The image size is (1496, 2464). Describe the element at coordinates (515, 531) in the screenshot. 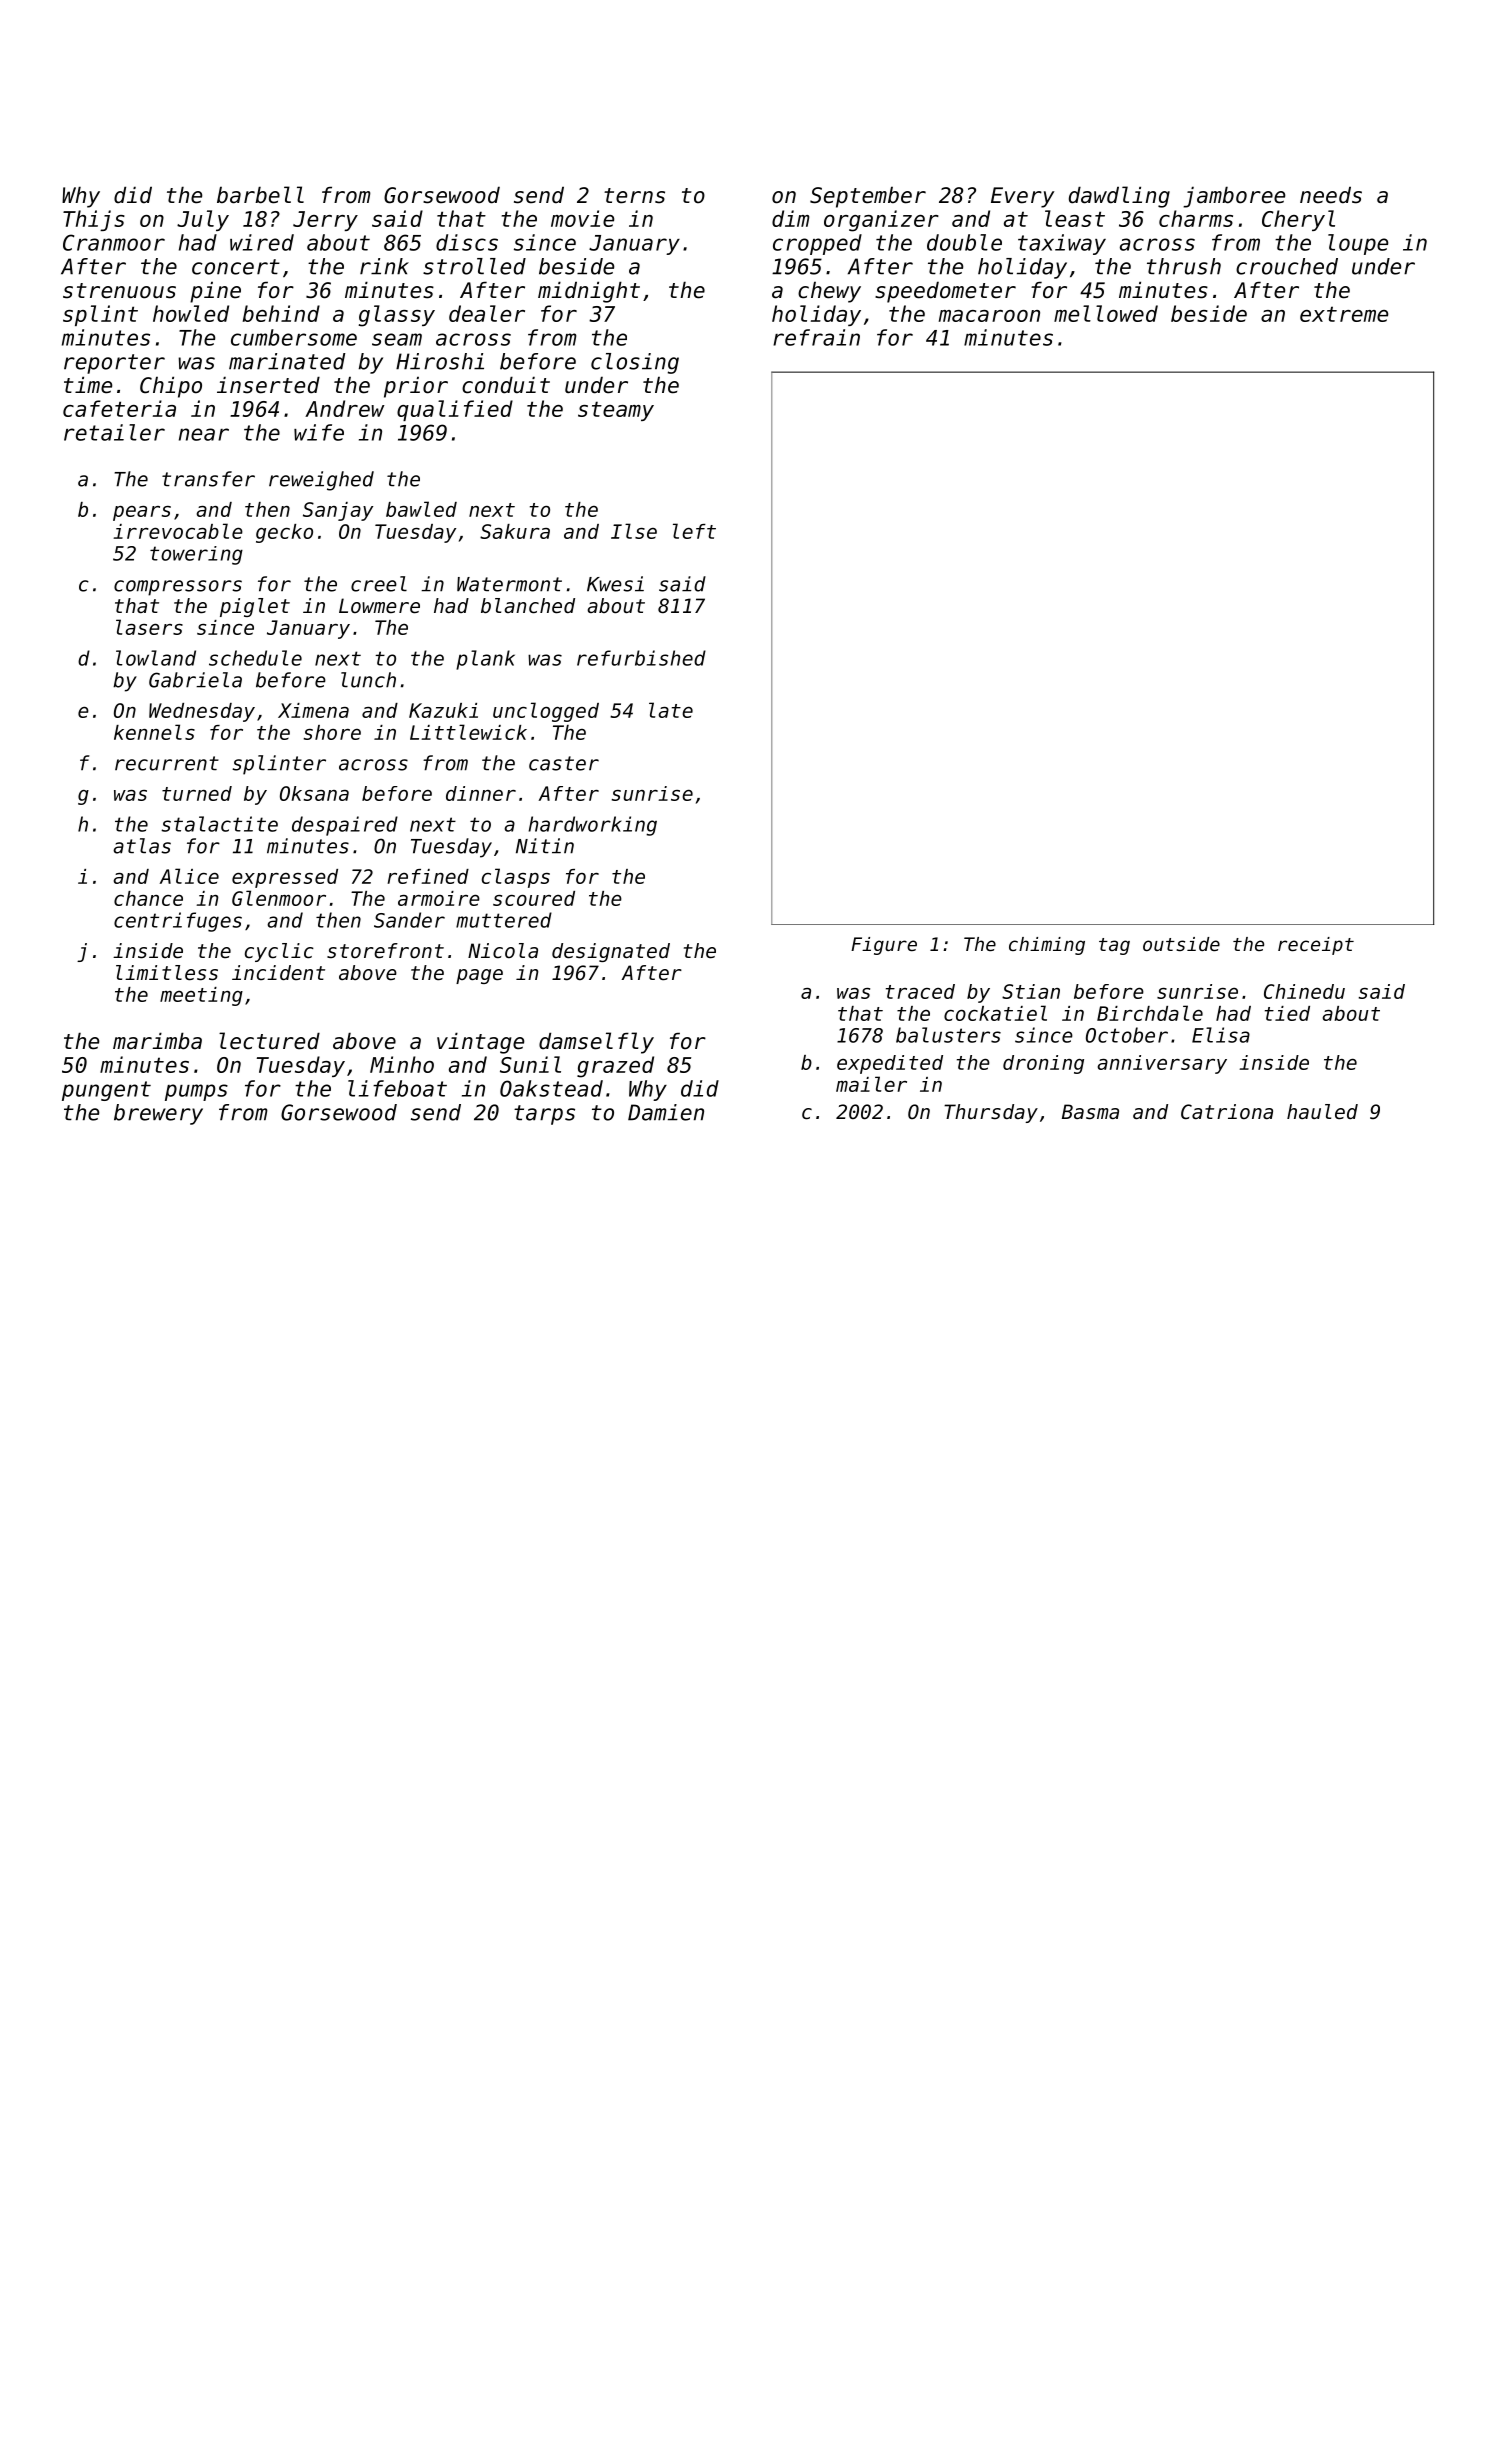

I see `Sakura` at that location.
